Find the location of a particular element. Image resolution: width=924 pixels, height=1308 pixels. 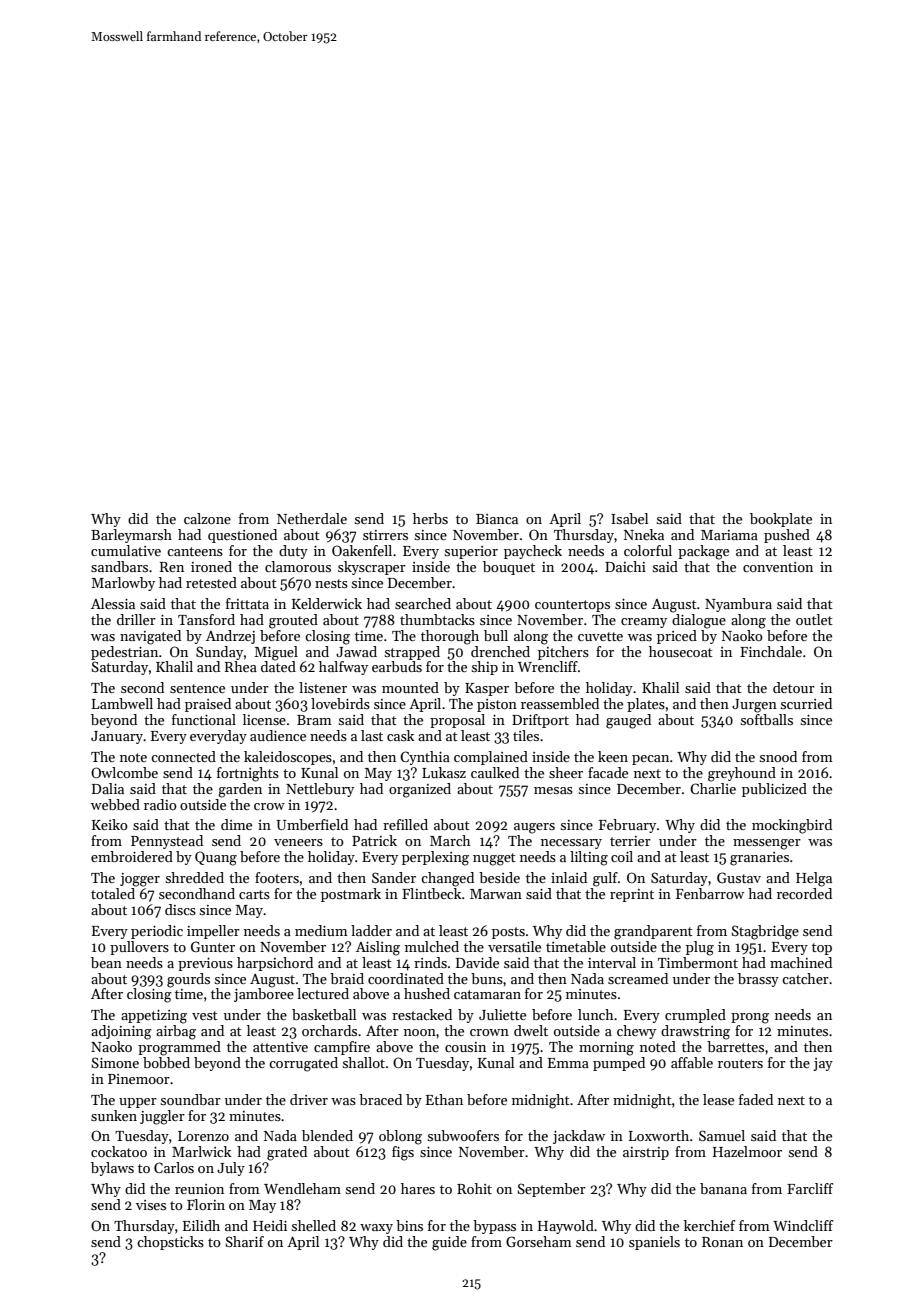

appetizing is located at coordinates (154, 1017).
